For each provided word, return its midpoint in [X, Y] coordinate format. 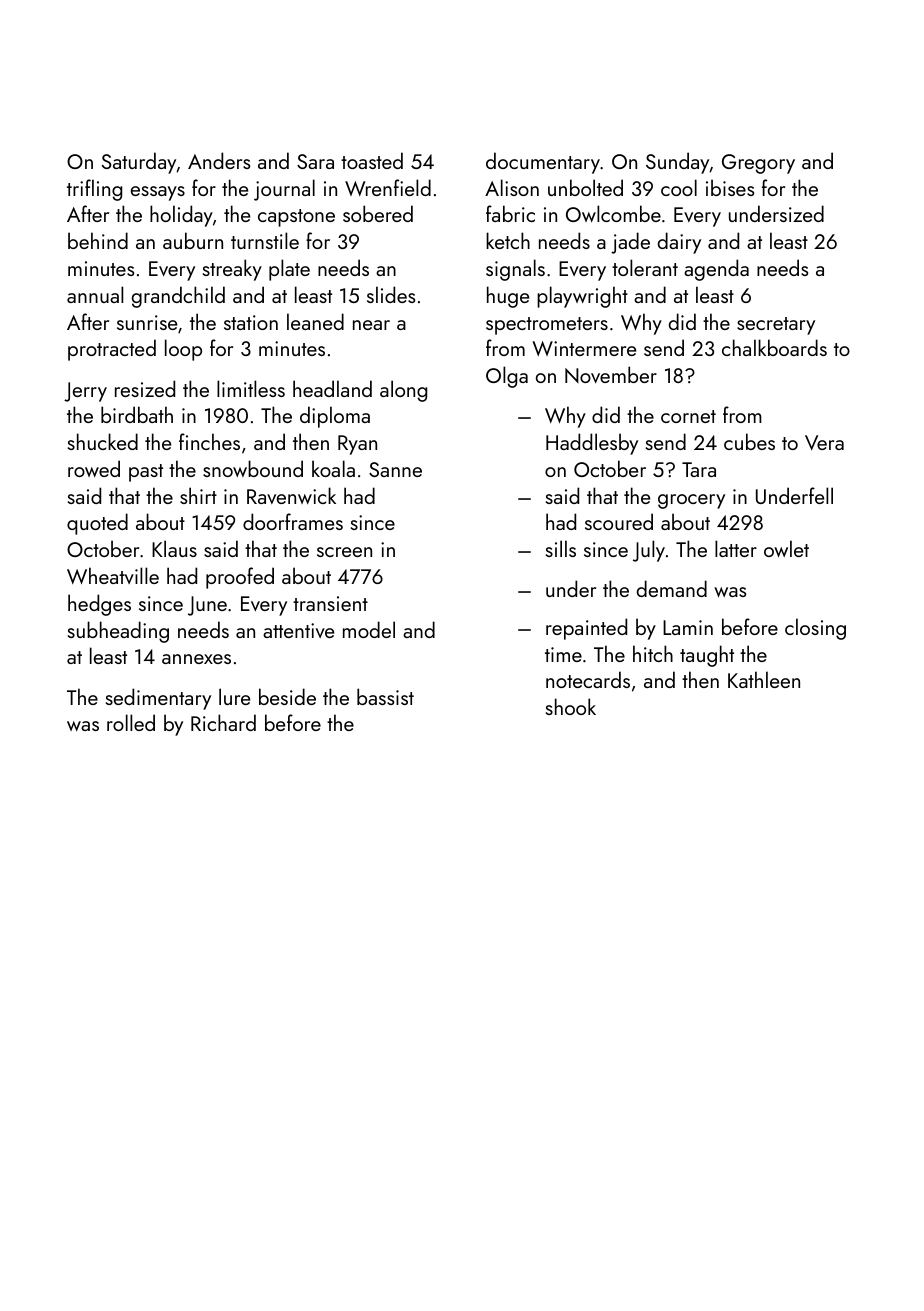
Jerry [85, 392]
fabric [510, 213]
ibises [730, 187]
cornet [688, 416]
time [563, 654]
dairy [679, 243]
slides [391, 294]
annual [95, 294]
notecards [588, 679]
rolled [131, 722]
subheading [118, 632]
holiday [181, 216]
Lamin [688, 627]
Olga [507, 377]
